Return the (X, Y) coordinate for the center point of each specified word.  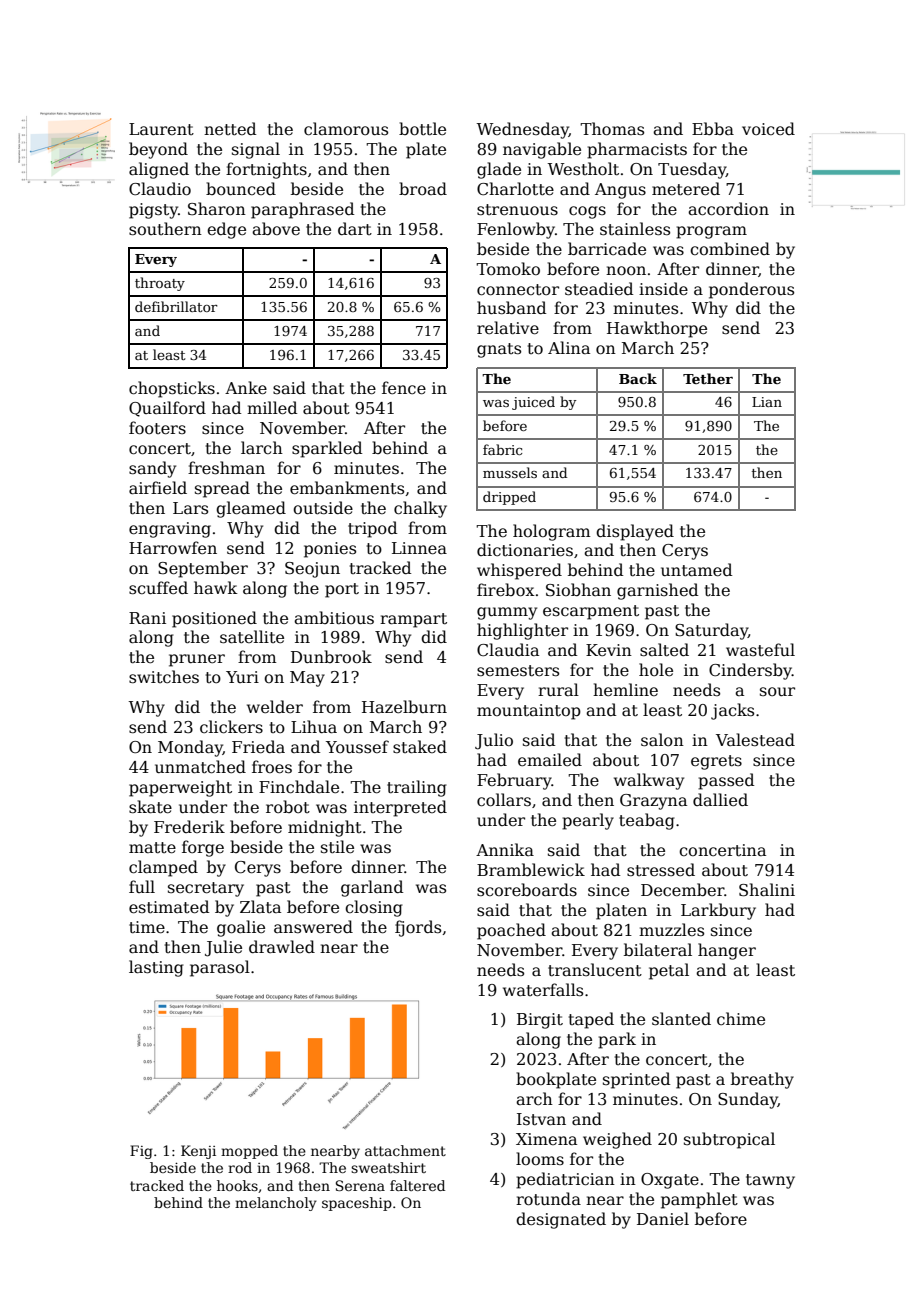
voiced (768, 128)
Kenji (198, 1152)
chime (741, 1018)
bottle (422, 129)
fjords (418, 928)
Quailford (167, 409)
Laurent (161, 129)
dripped (509, 498)
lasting (156, 968)
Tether (708, 378)
